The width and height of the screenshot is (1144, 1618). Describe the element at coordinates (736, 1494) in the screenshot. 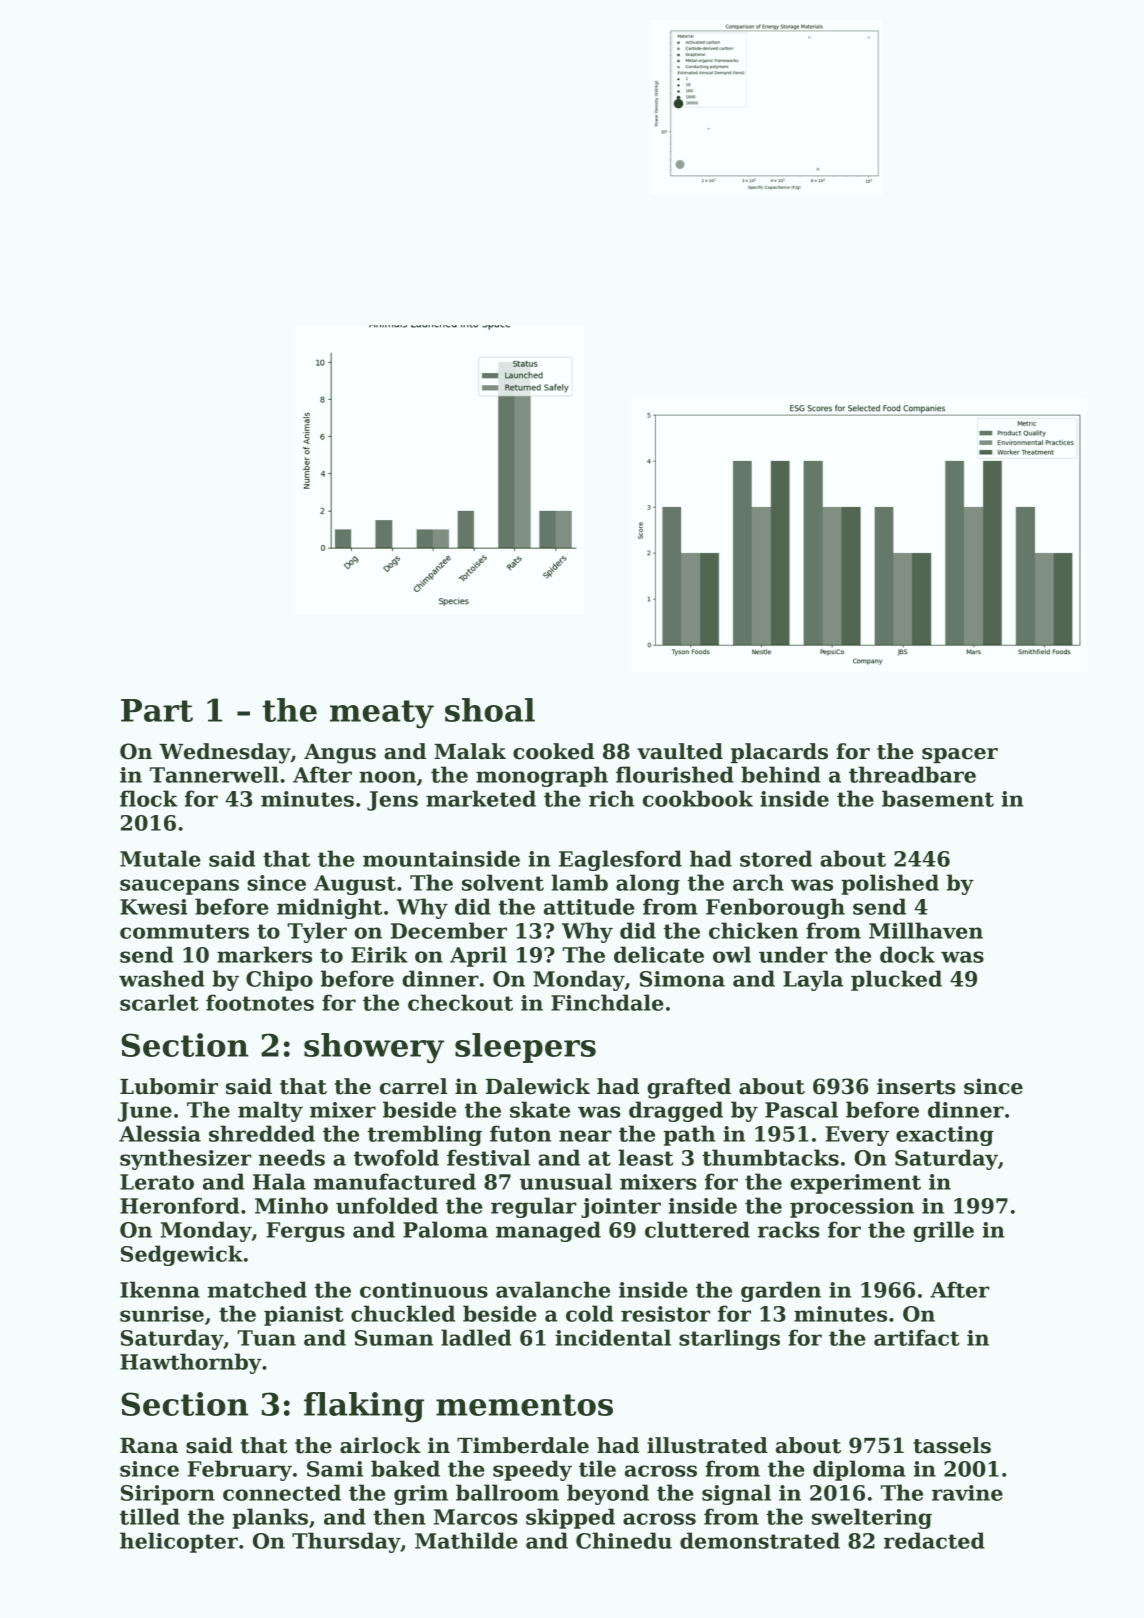

I see `signal` at that location.
